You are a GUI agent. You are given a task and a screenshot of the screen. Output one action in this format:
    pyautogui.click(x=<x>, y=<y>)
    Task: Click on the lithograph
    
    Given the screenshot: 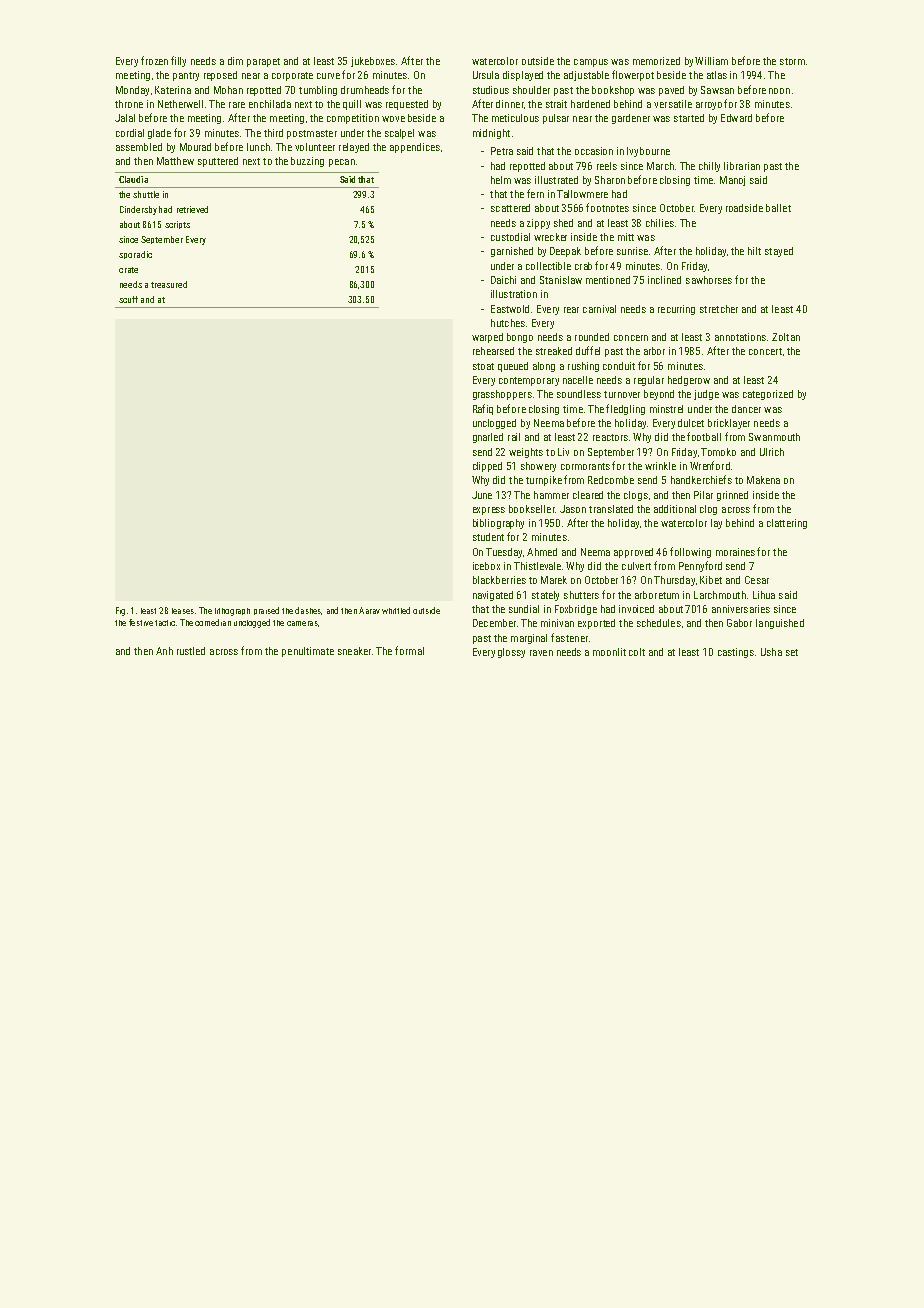 What is the action you would take?
    pyautogui.click(x=232, y=612)
